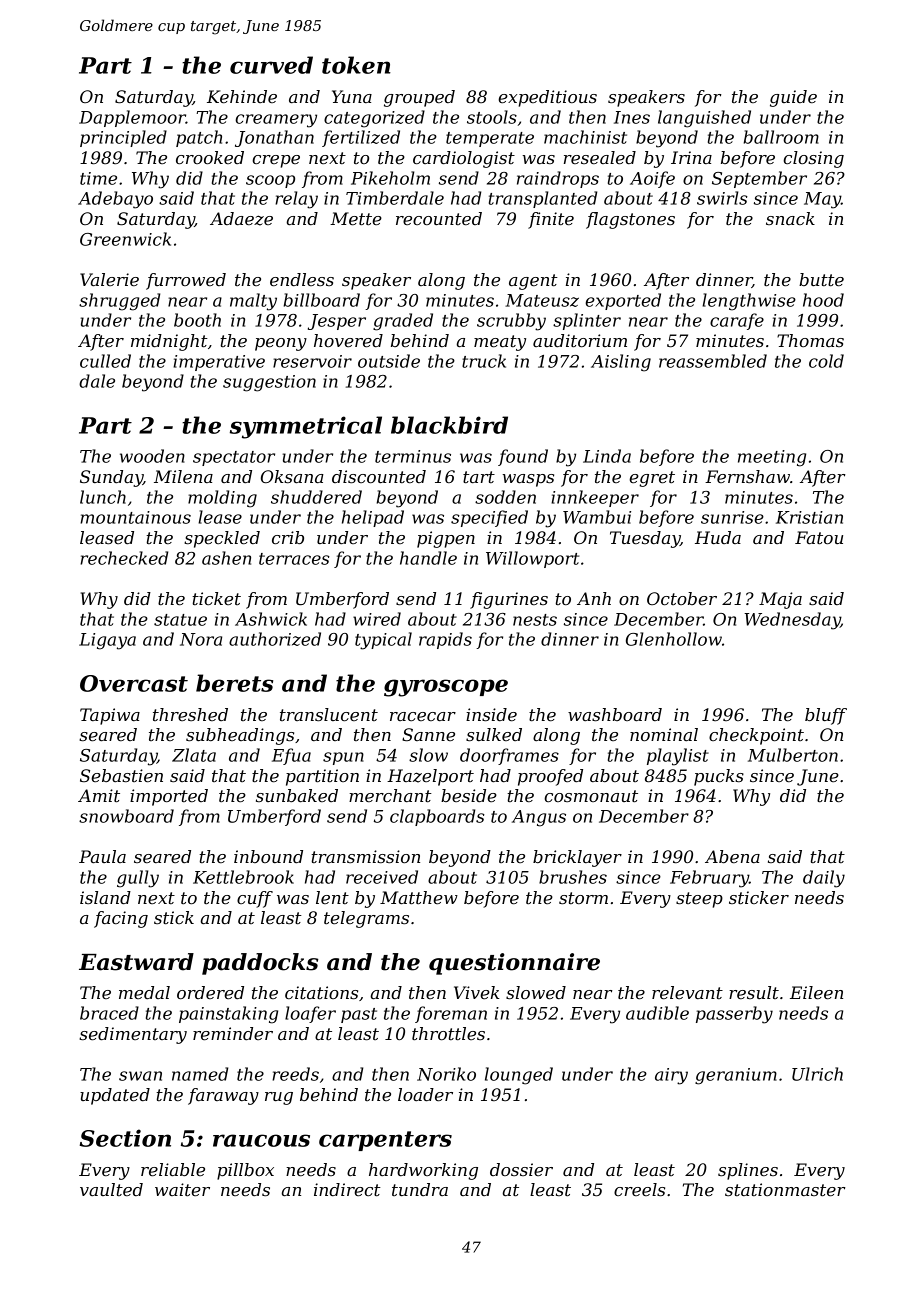 This document has width=924, height=1308. What do you see at coordinates (270, 181) in the document?
I see `scoop` at bounding box center [270, 181].
